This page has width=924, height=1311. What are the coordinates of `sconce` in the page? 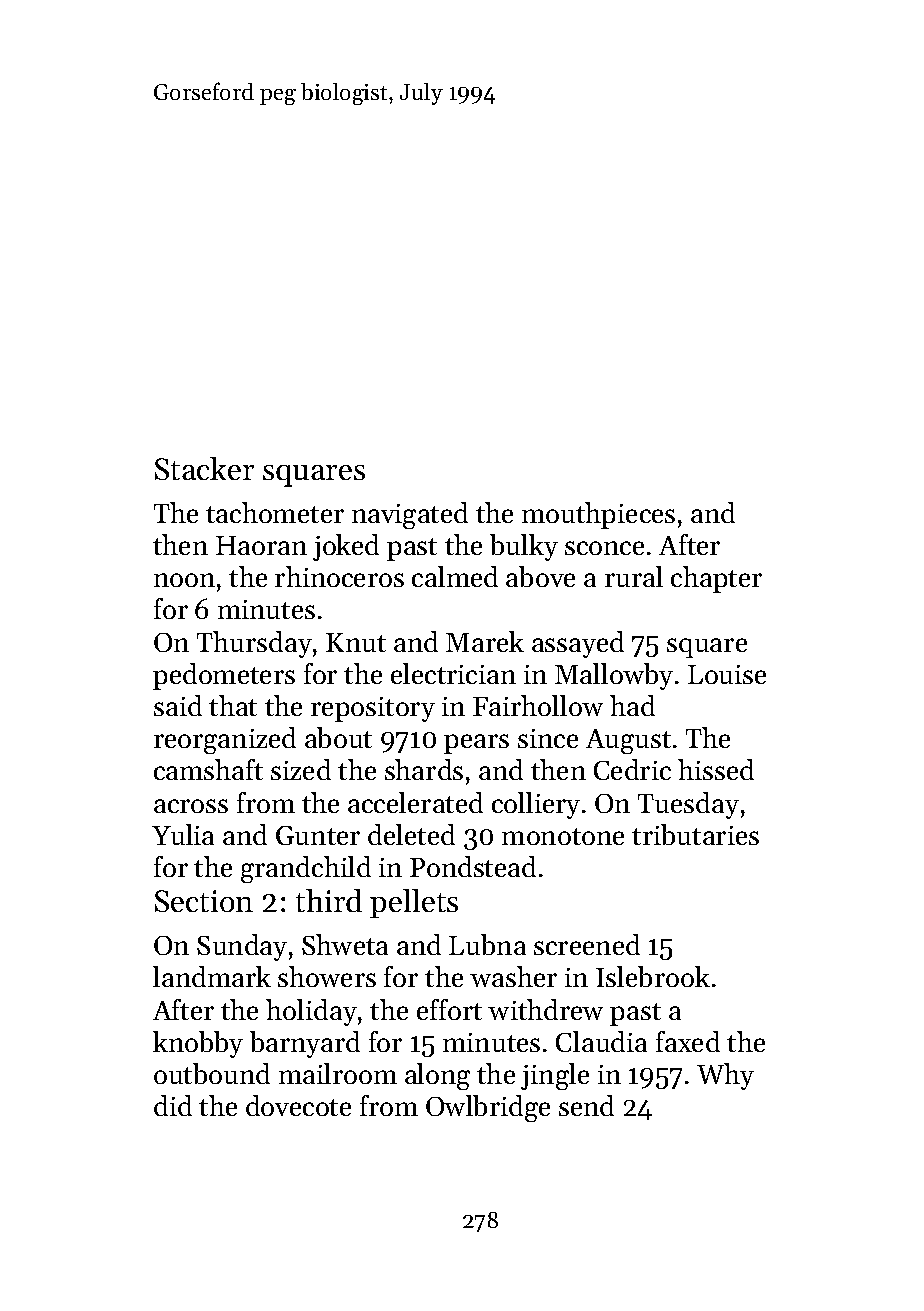 It's located at (604, 548).
